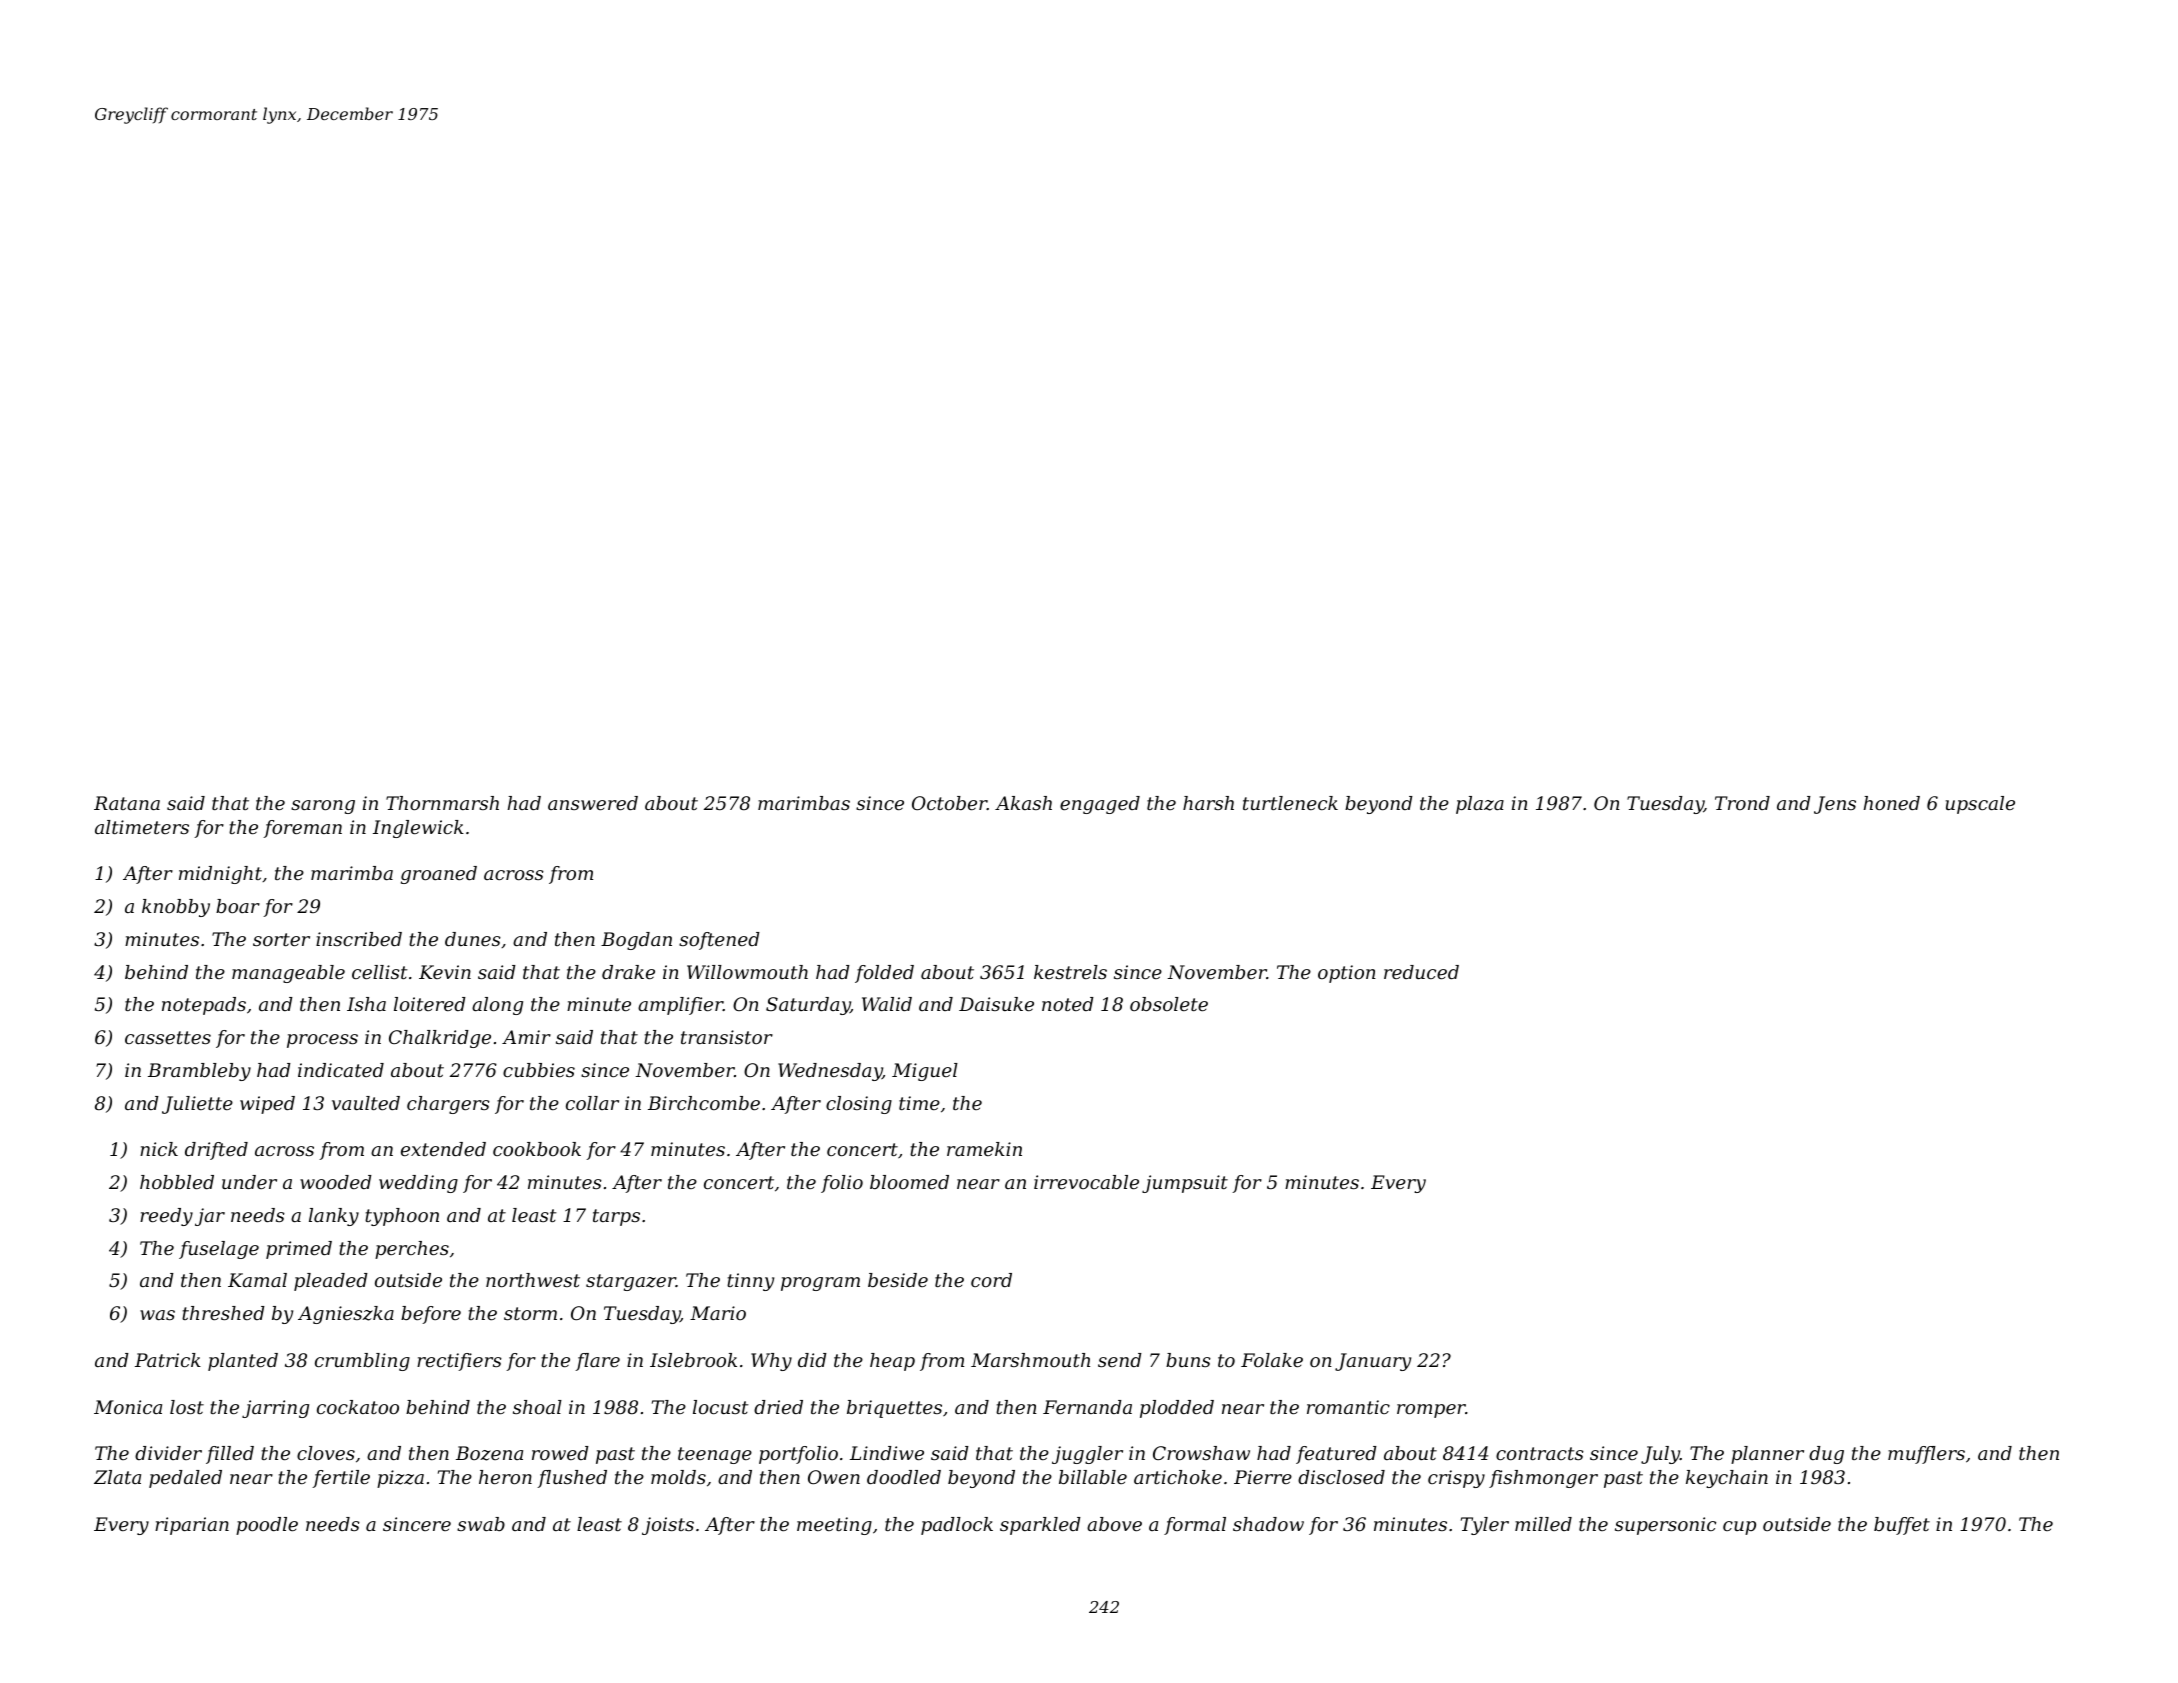 Image resolution: width=2178 pixels, height=1683 pixels. I want to click on poodle, so click(267, 1526).
